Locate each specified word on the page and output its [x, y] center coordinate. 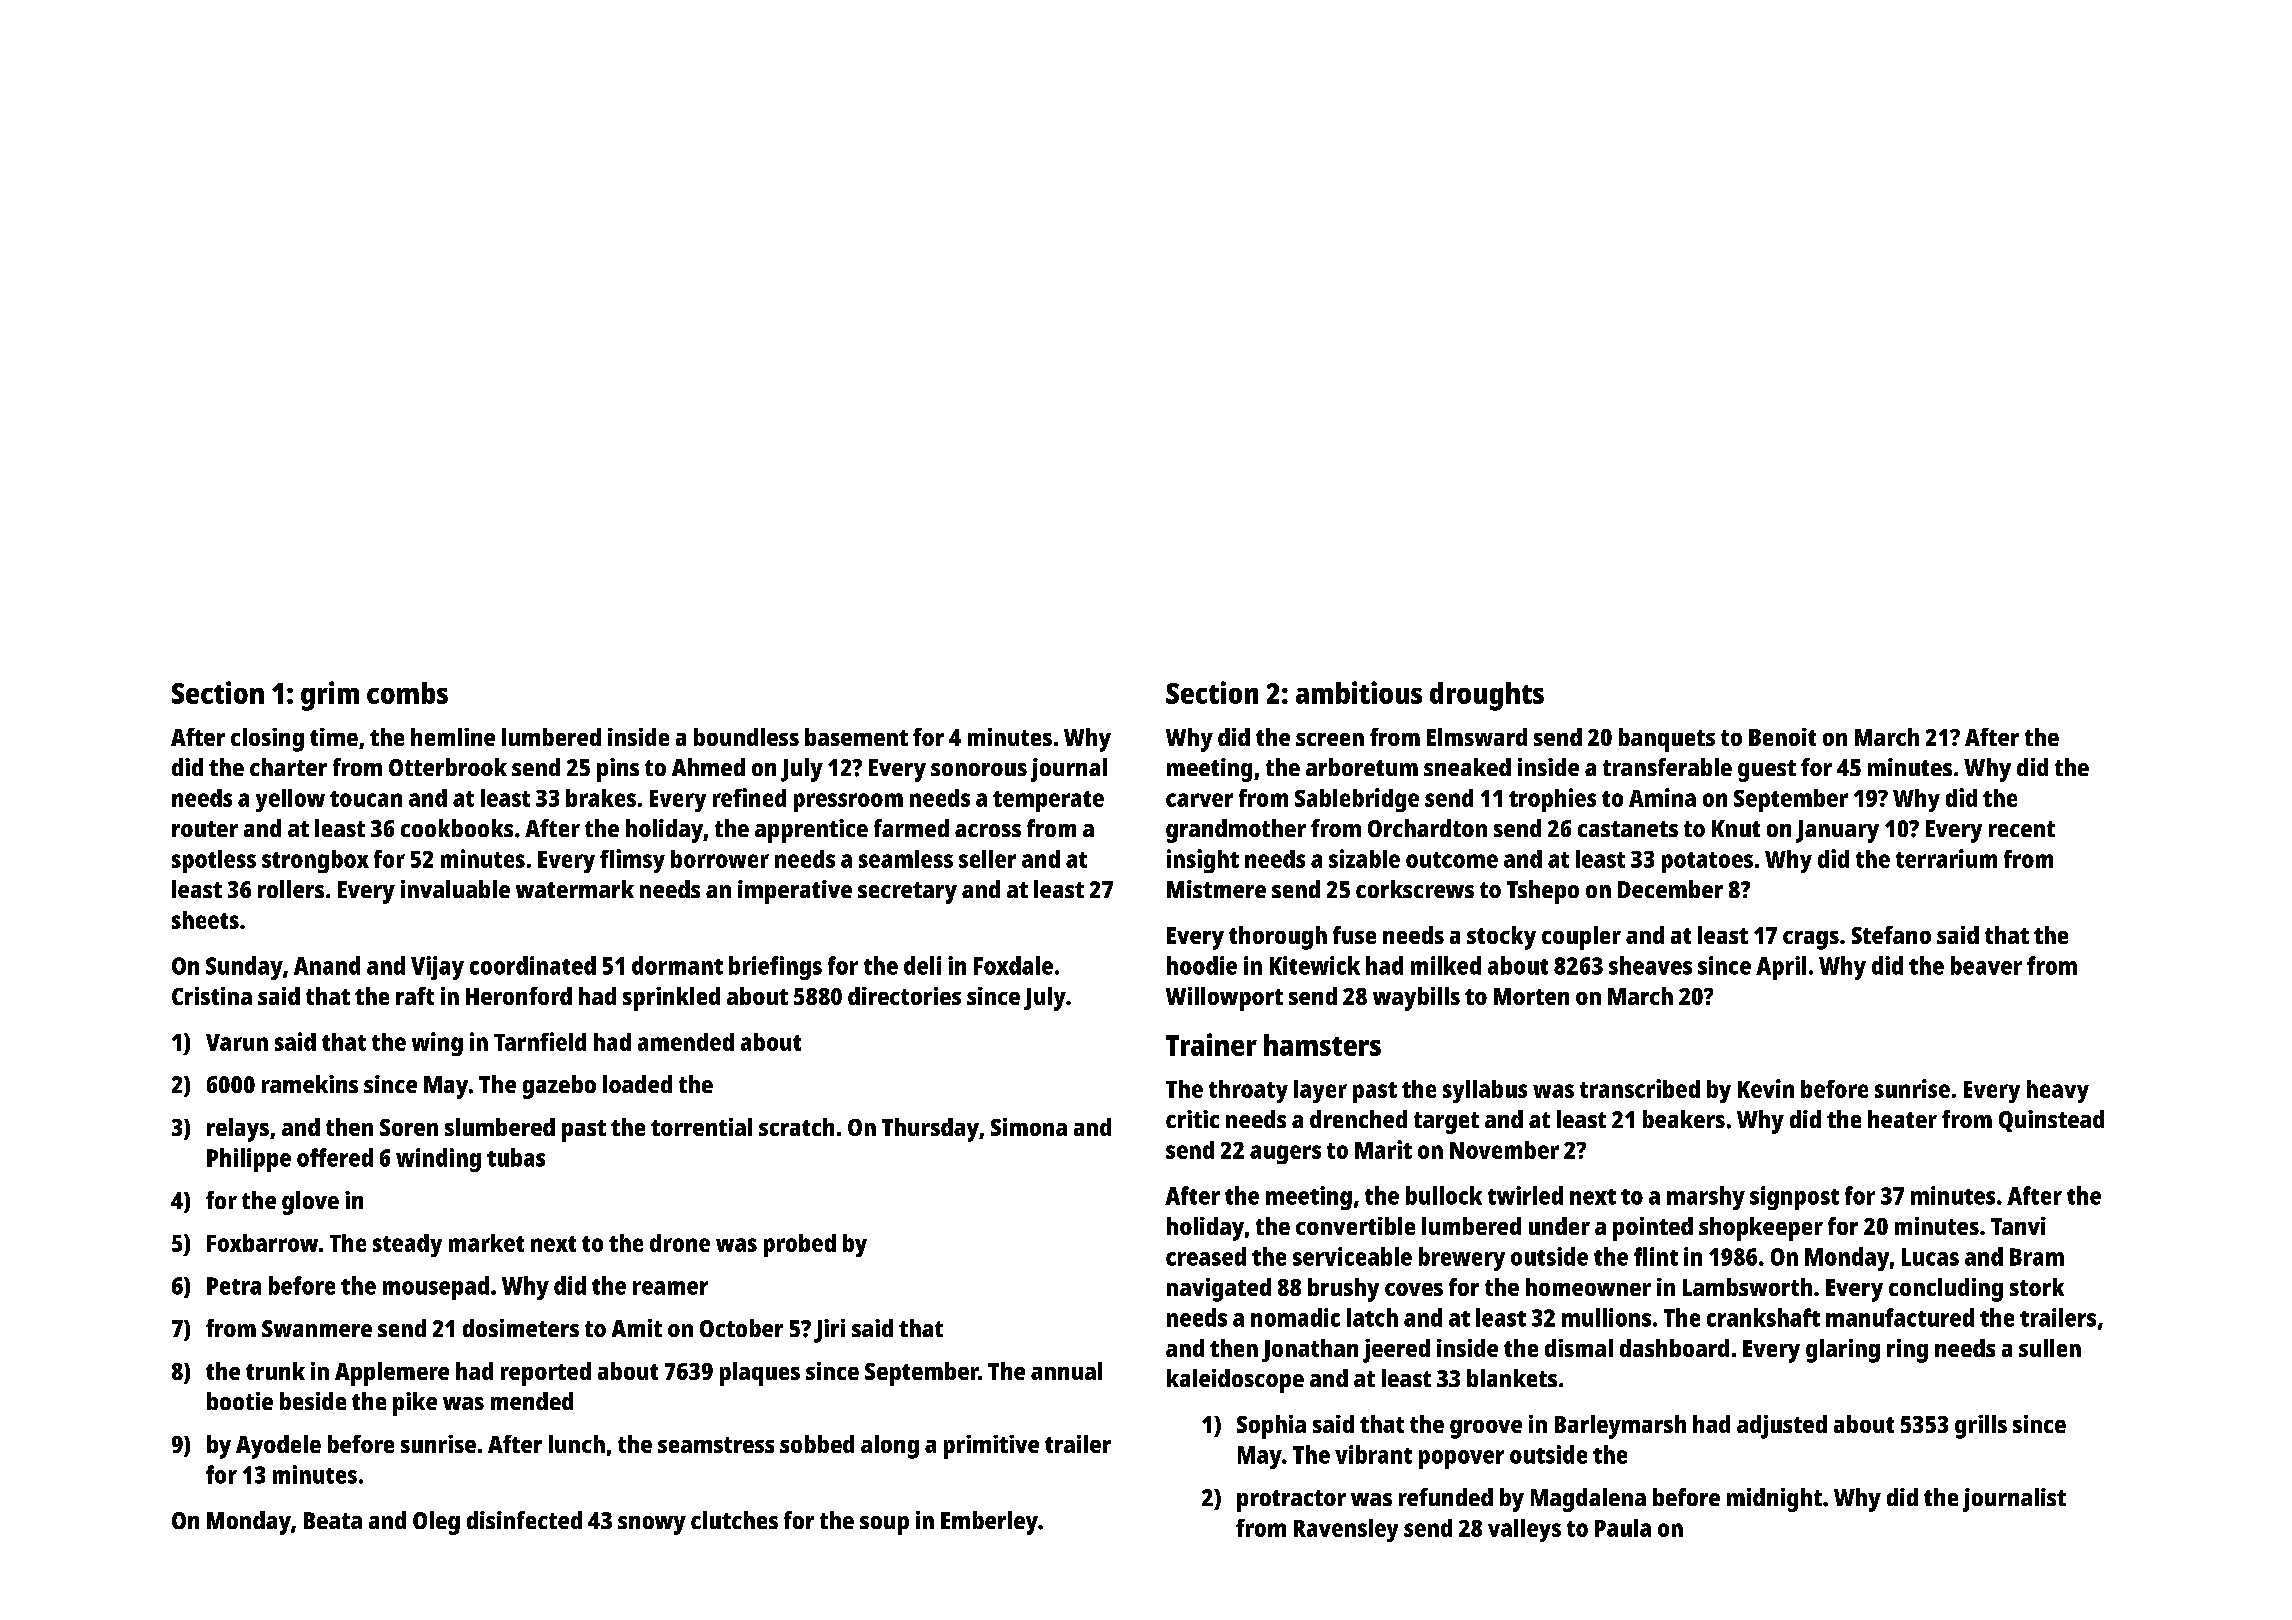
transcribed [1640, 1088]
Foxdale [1013, 965]
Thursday [930, 1130]
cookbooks [457, 828]
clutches [734, 1520]
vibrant [1373, 1454]
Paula [1623, 1528]
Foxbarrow [262, 1243]
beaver [1986, 965]
